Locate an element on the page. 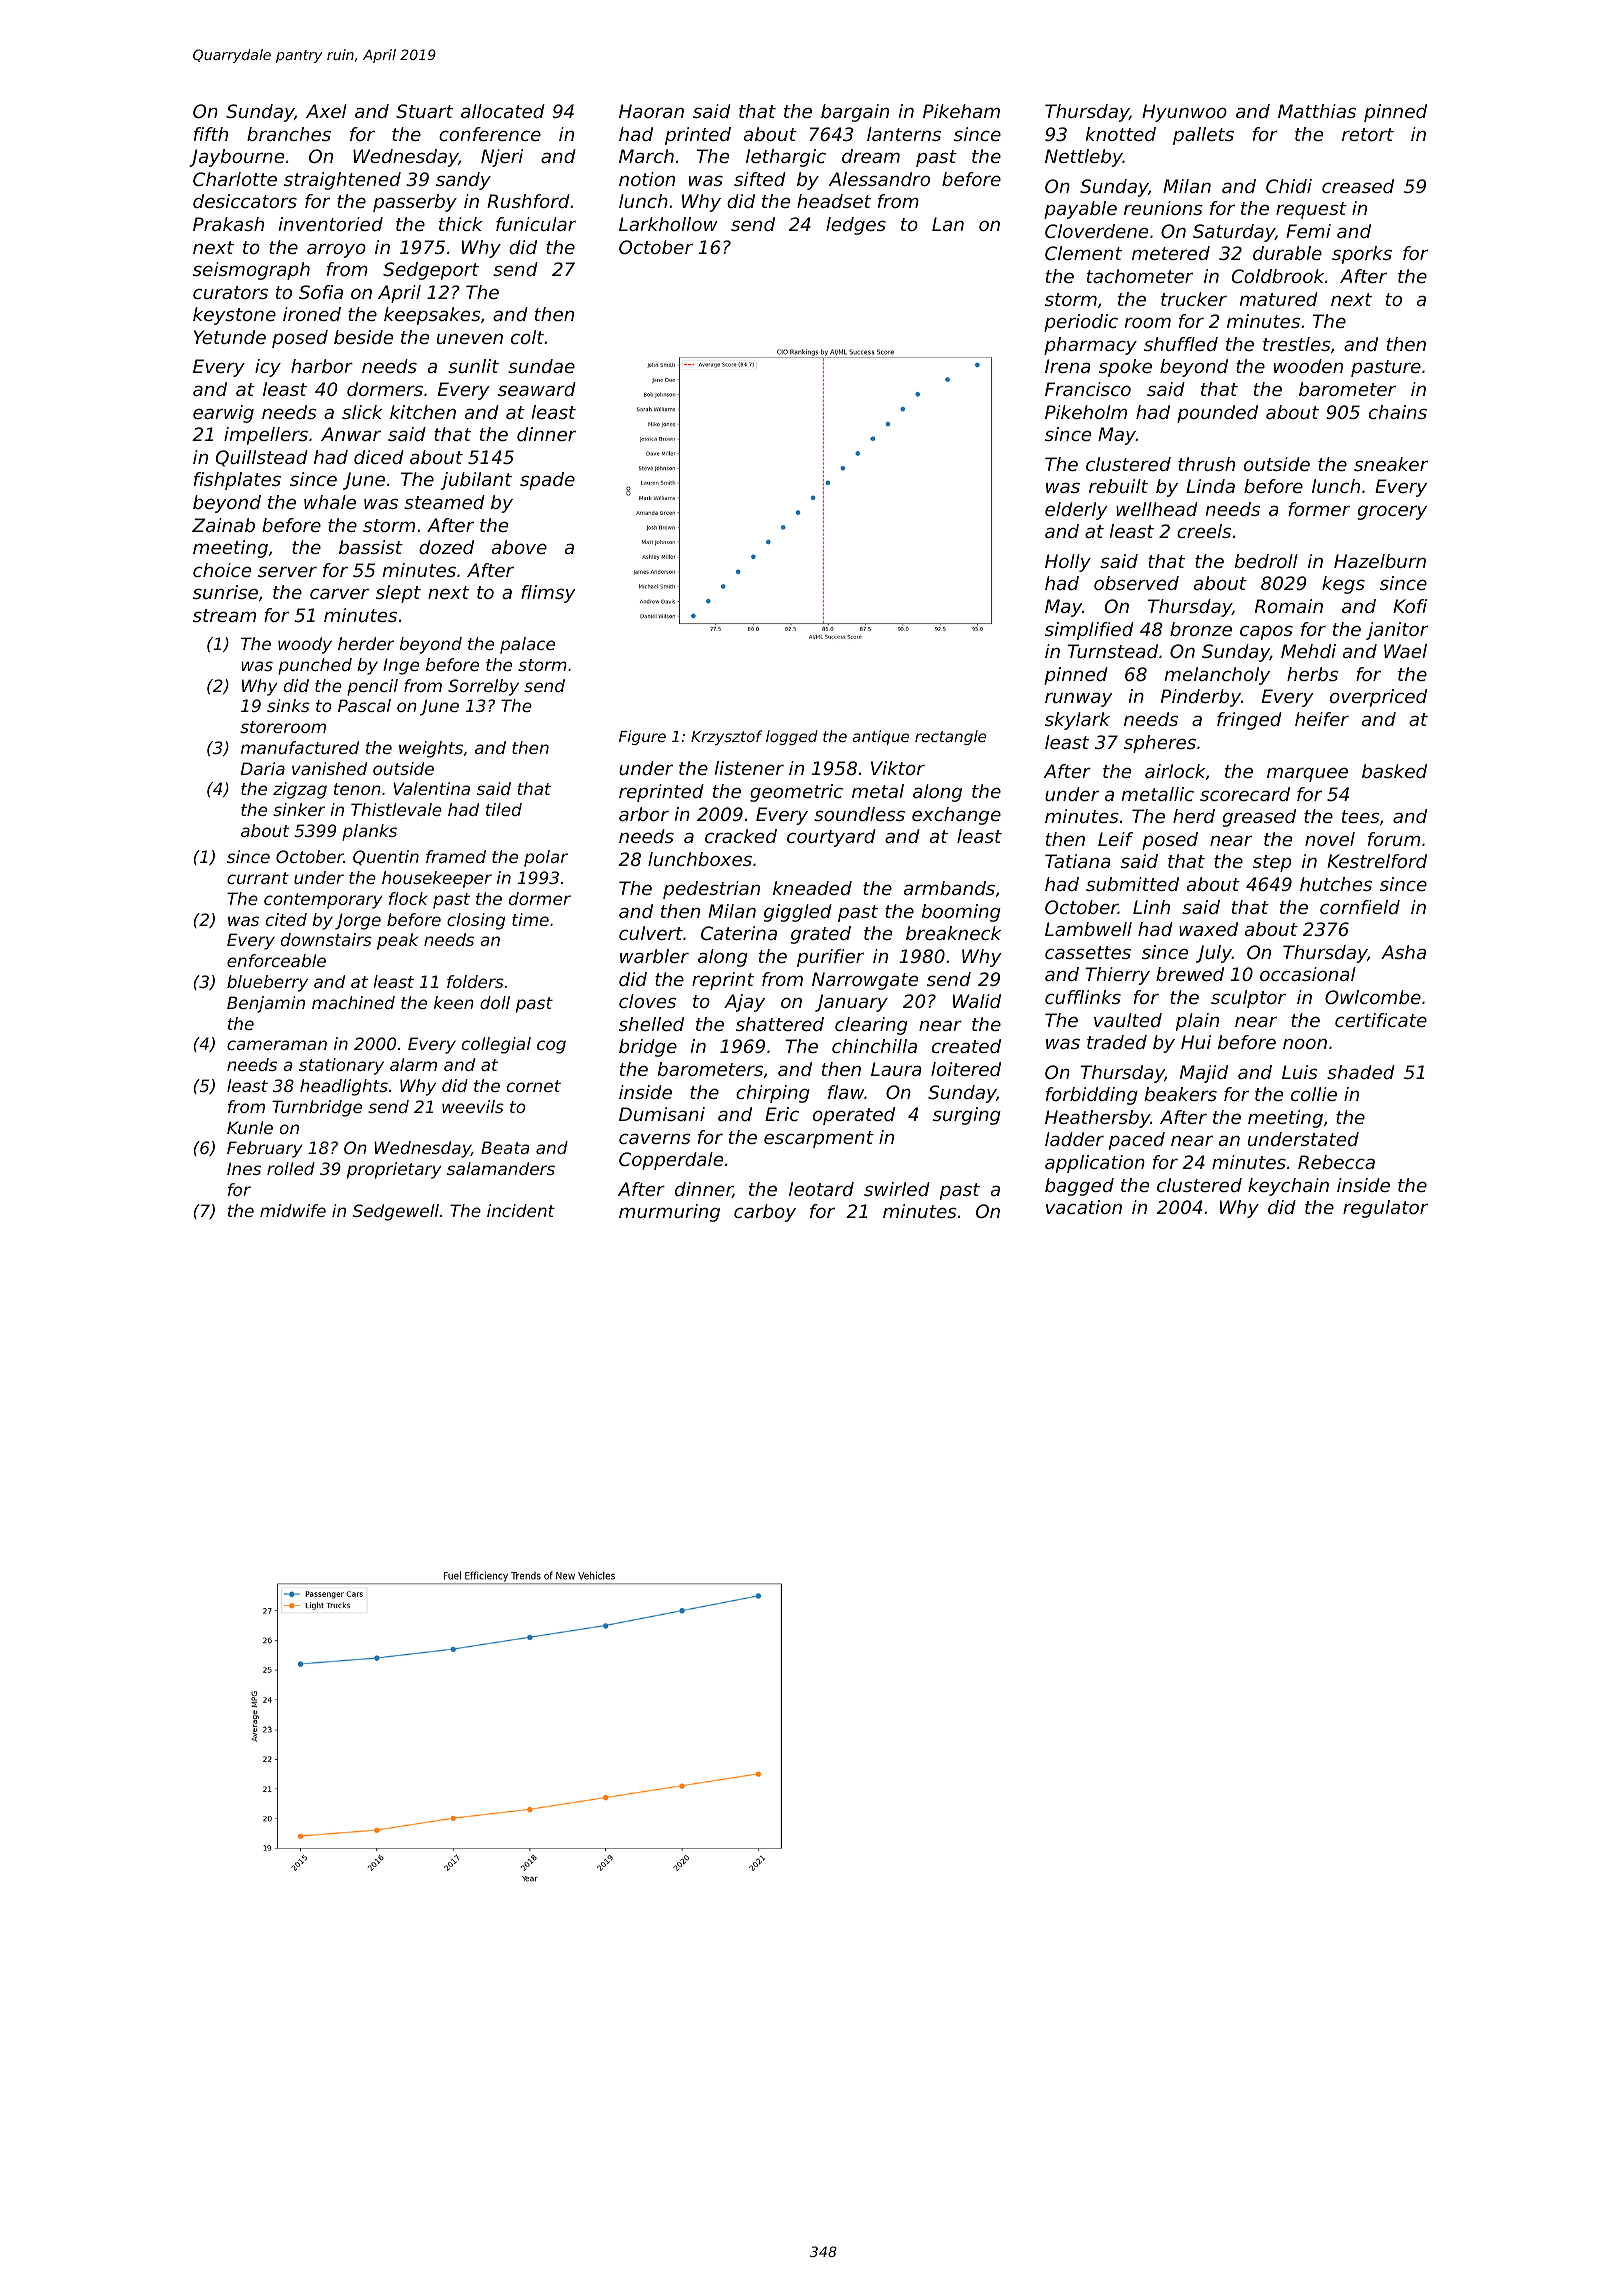  Asha is located at coordinates (1403, 952).
